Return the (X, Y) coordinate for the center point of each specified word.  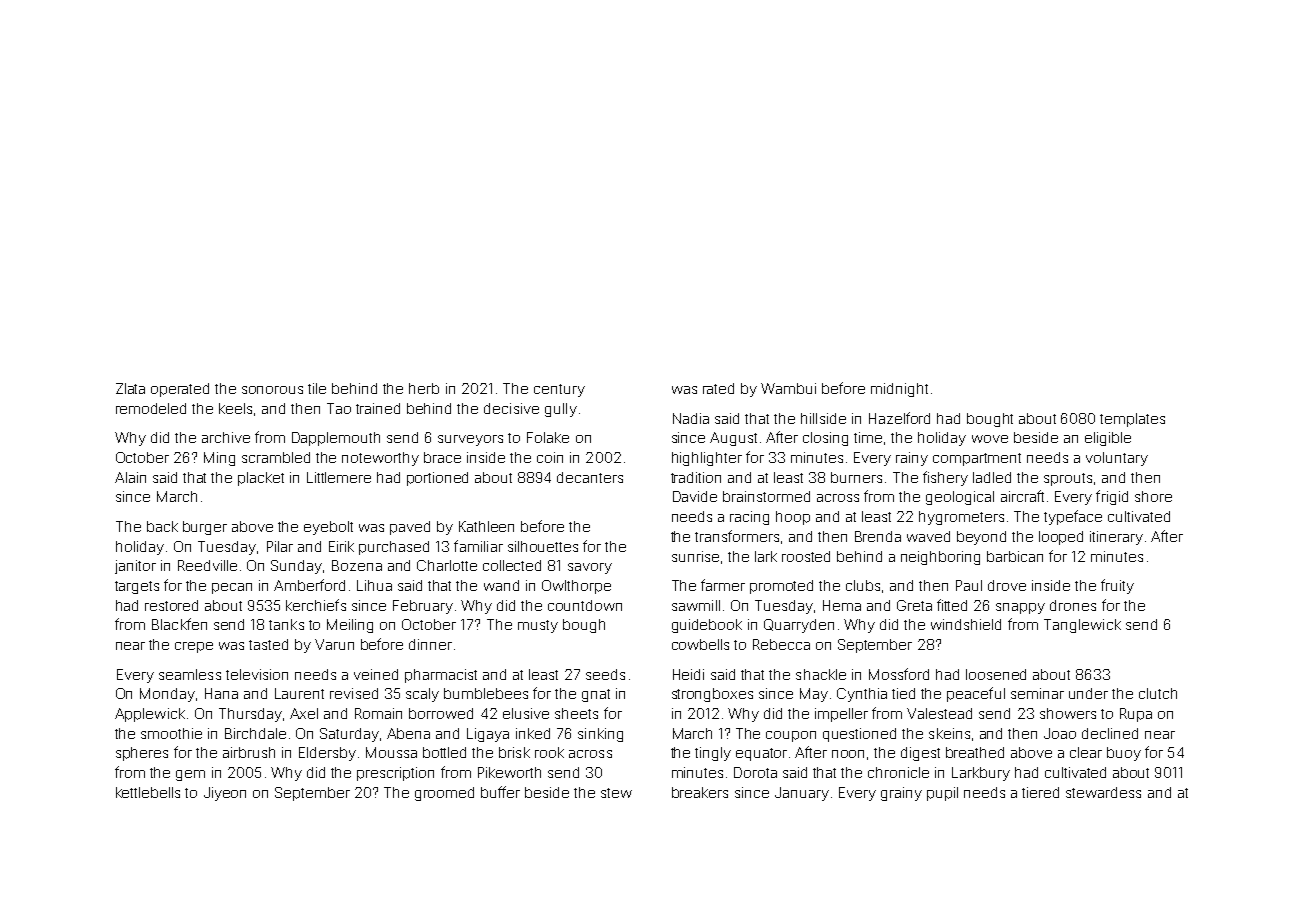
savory (590, 568)
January (802, 794)
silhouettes (543, 546)
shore (1153, 496)
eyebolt (328, 528)
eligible (1108, 439)
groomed (444, 794)
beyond (981, 538)
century (559, 390)
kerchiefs (316, 605)
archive (226, 437)
